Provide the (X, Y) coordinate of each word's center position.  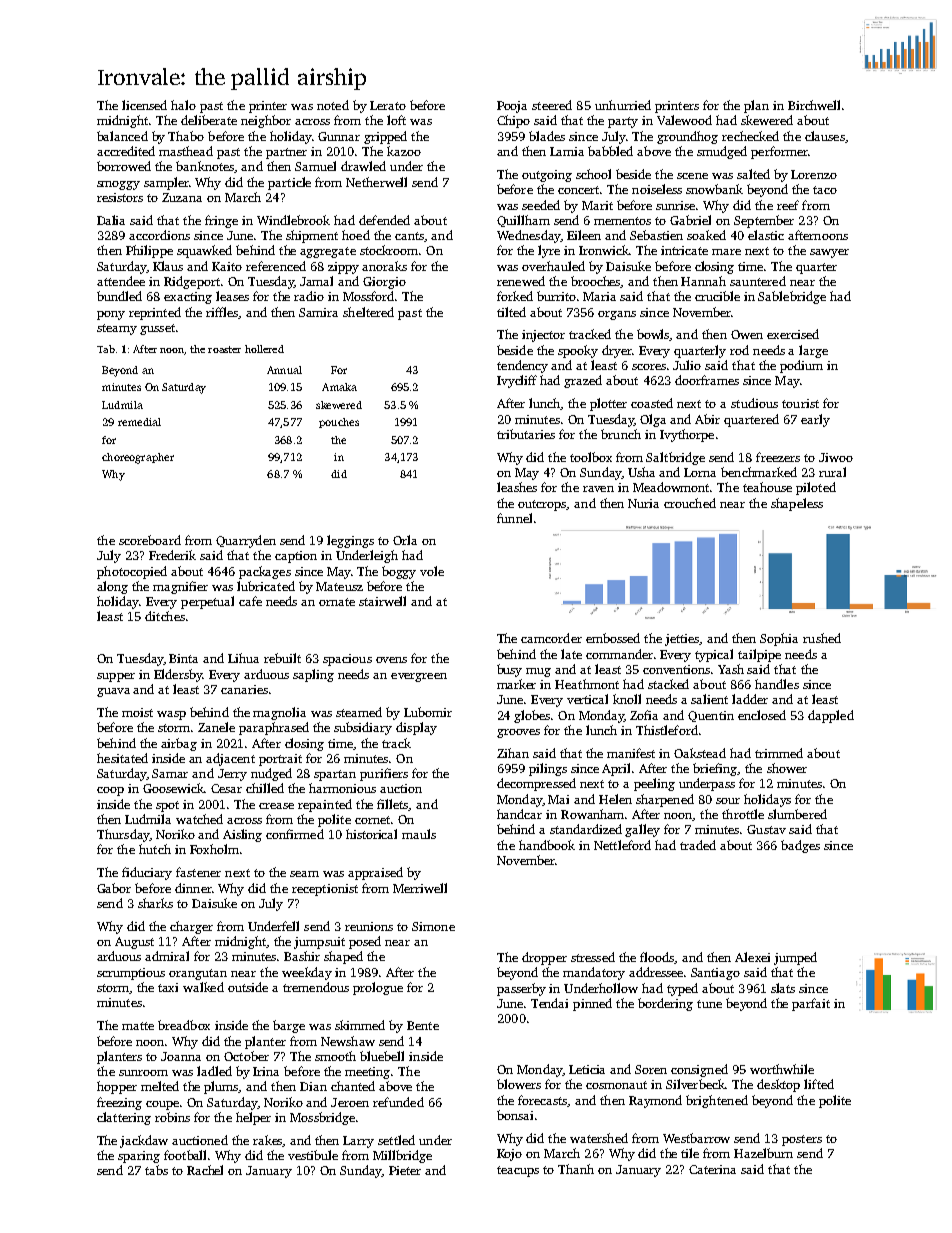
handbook (547, 845)
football (185, 1155)
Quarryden (246, 541)
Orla (405, 540)
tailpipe (759, 655)
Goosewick (173, 788)
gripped (385, 137)
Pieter (405, 1170)
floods (657, 958)
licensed (144, 105)
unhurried (623, 105)
